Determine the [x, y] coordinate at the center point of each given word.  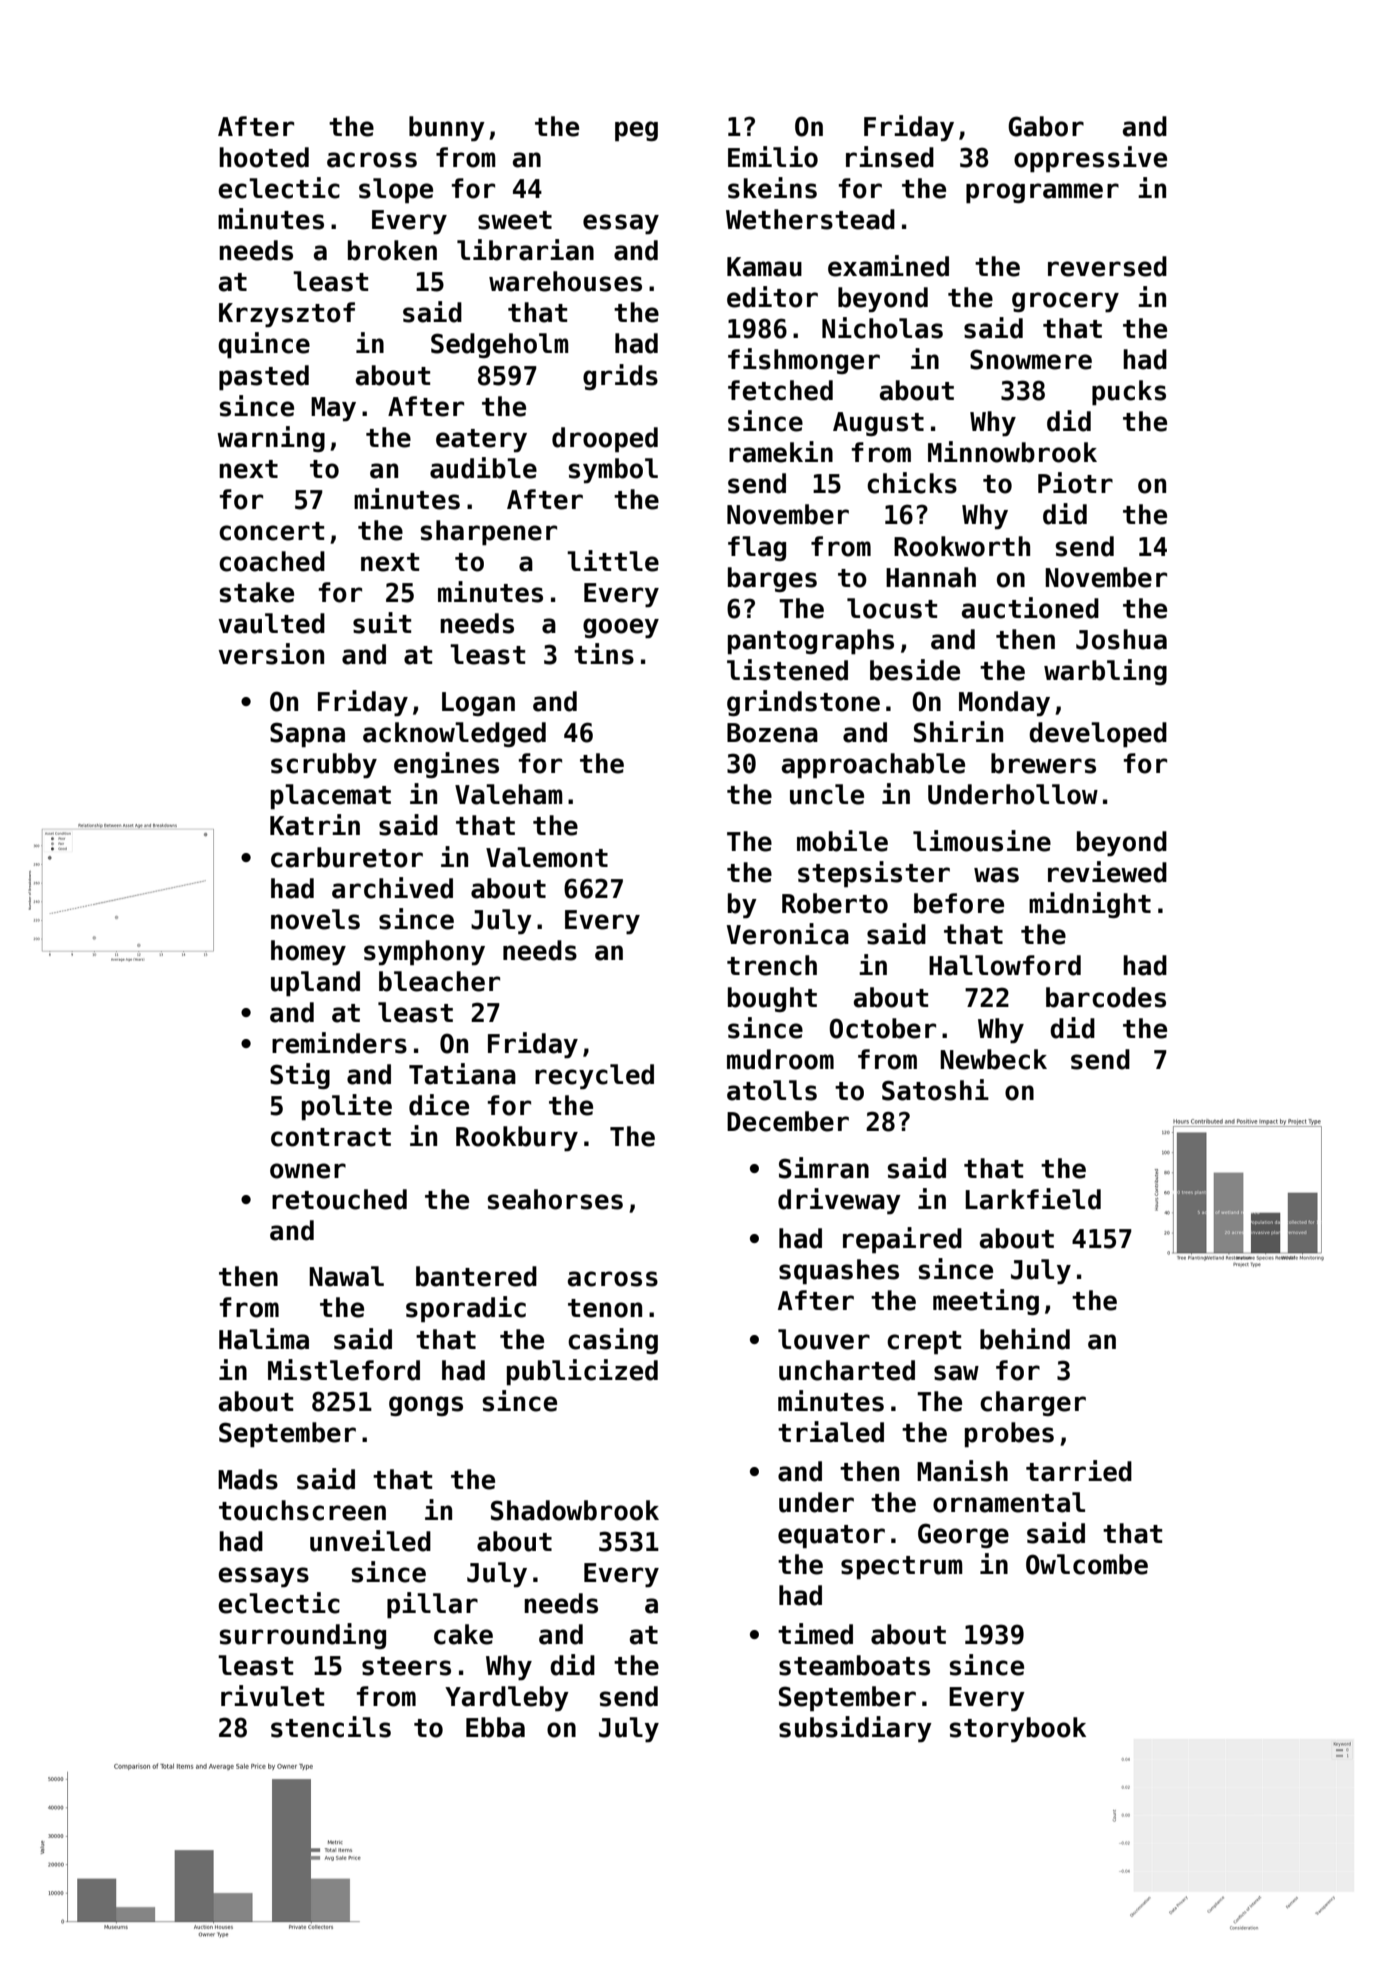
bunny [447, 129]
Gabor [1046, 126]
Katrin [315, 825]
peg [636, 131]
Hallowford [1005, 965]
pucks [1129, 393]
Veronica [788, 934]
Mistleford [344, 1370]
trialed [831, 1432]
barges [772, 579]
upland [315, 984]
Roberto [835, 903]
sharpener [489, 533]
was [996, 875]
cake [463, 1634]
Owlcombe [1087, 1564]
